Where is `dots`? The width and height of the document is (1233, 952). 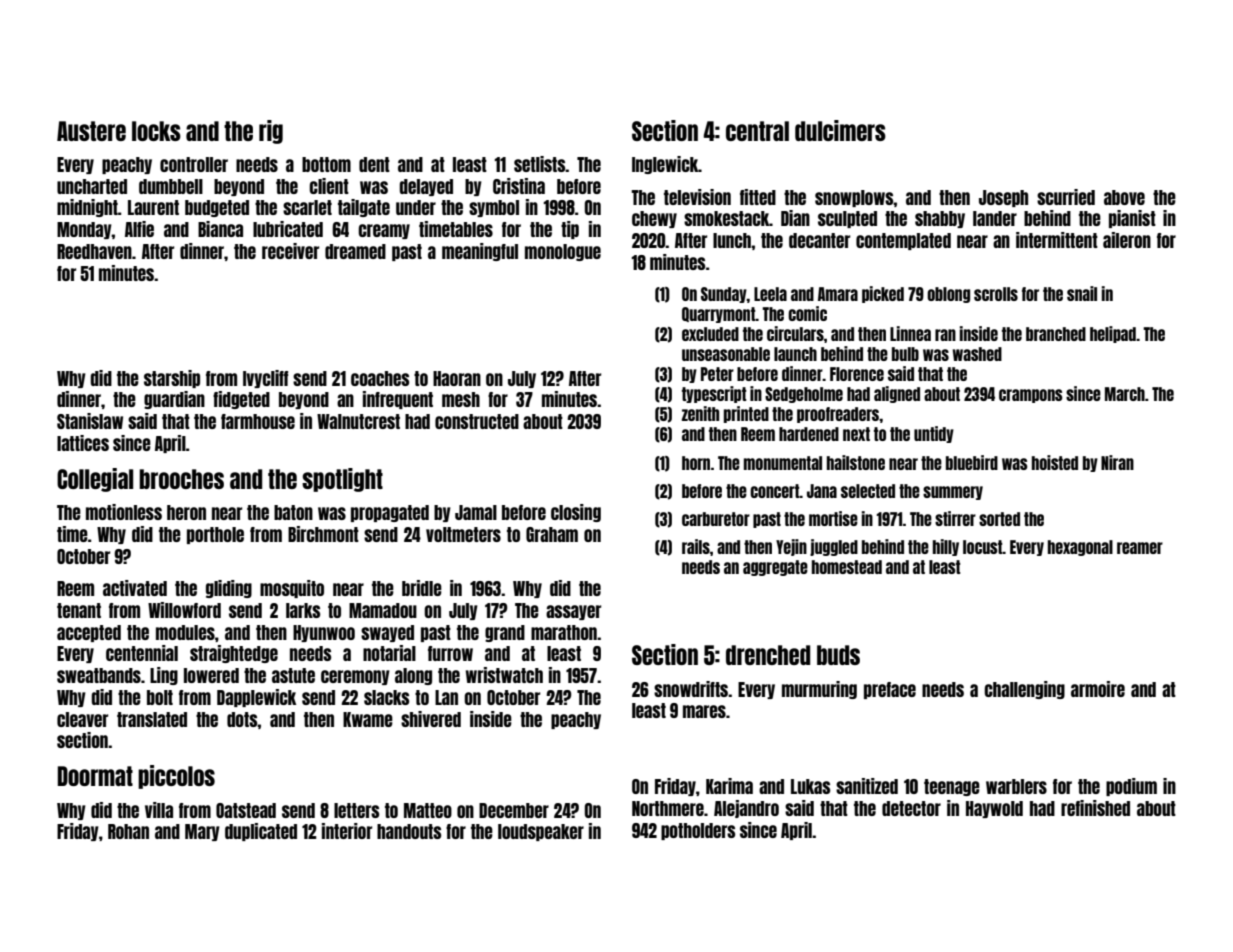 dots is located at coordinates (242, 719).
